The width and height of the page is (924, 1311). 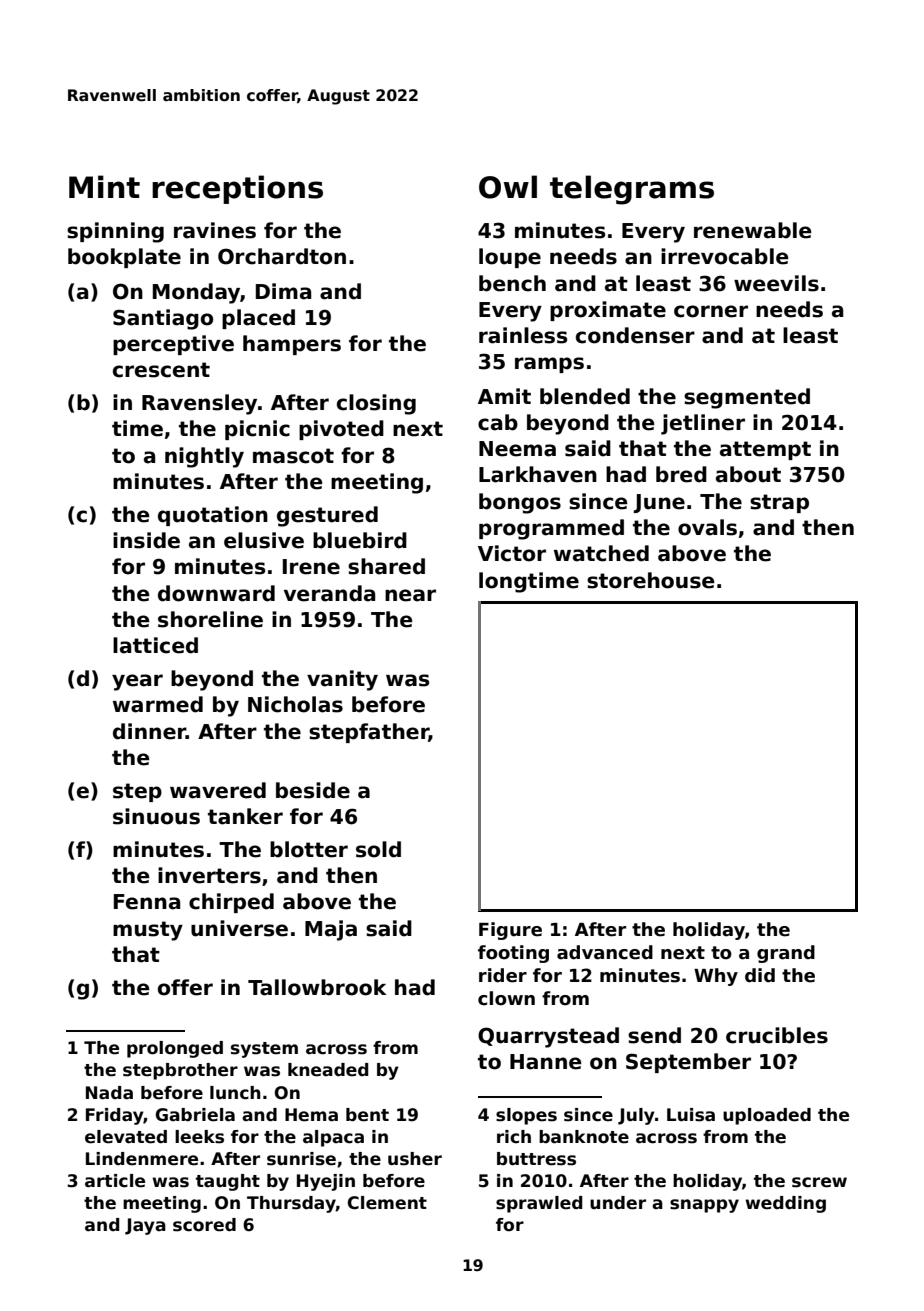 I want to click on Owl, so click(x=508, y=187).
